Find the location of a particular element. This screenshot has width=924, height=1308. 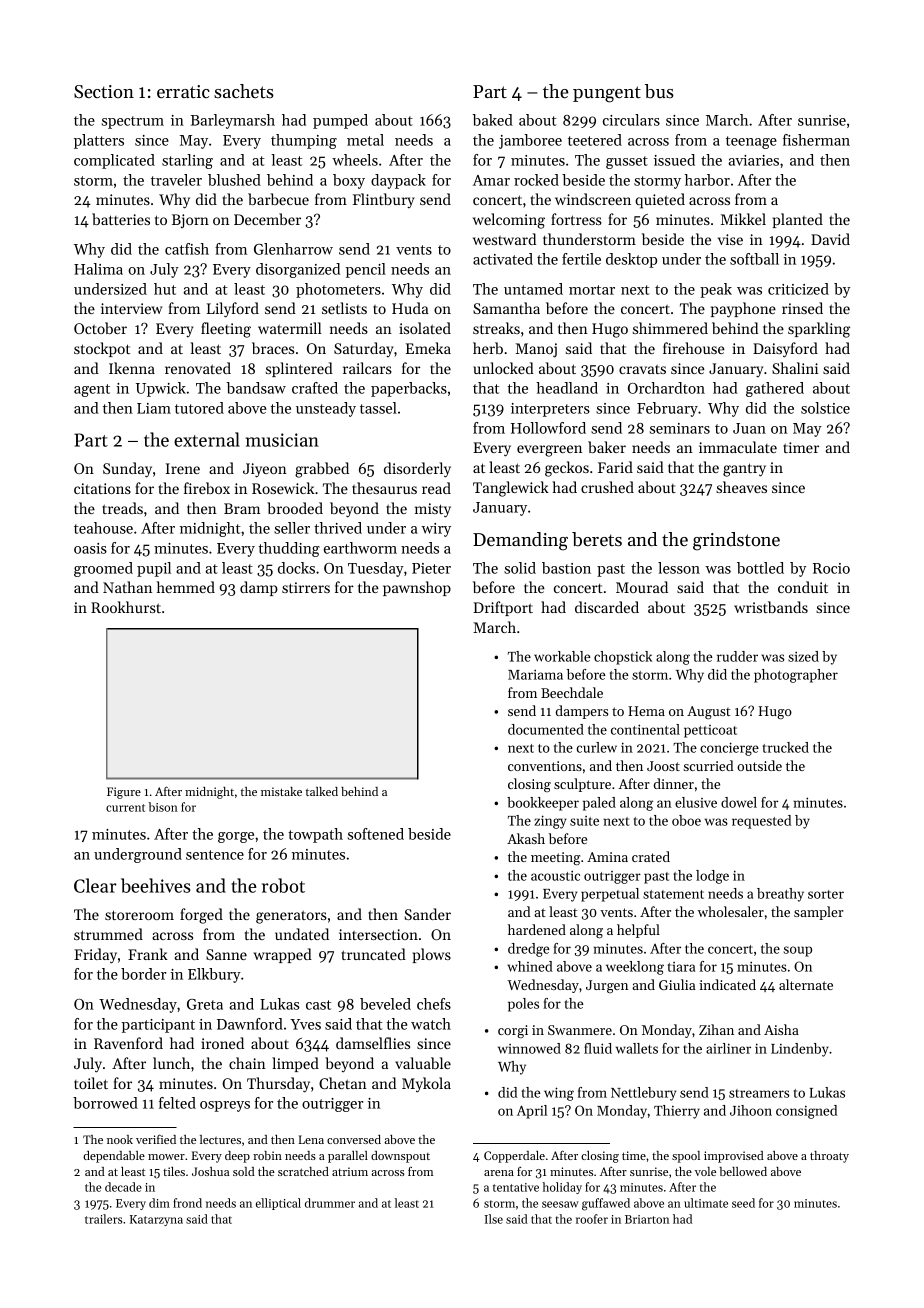

erratic is located at coordinates (183, 91).
